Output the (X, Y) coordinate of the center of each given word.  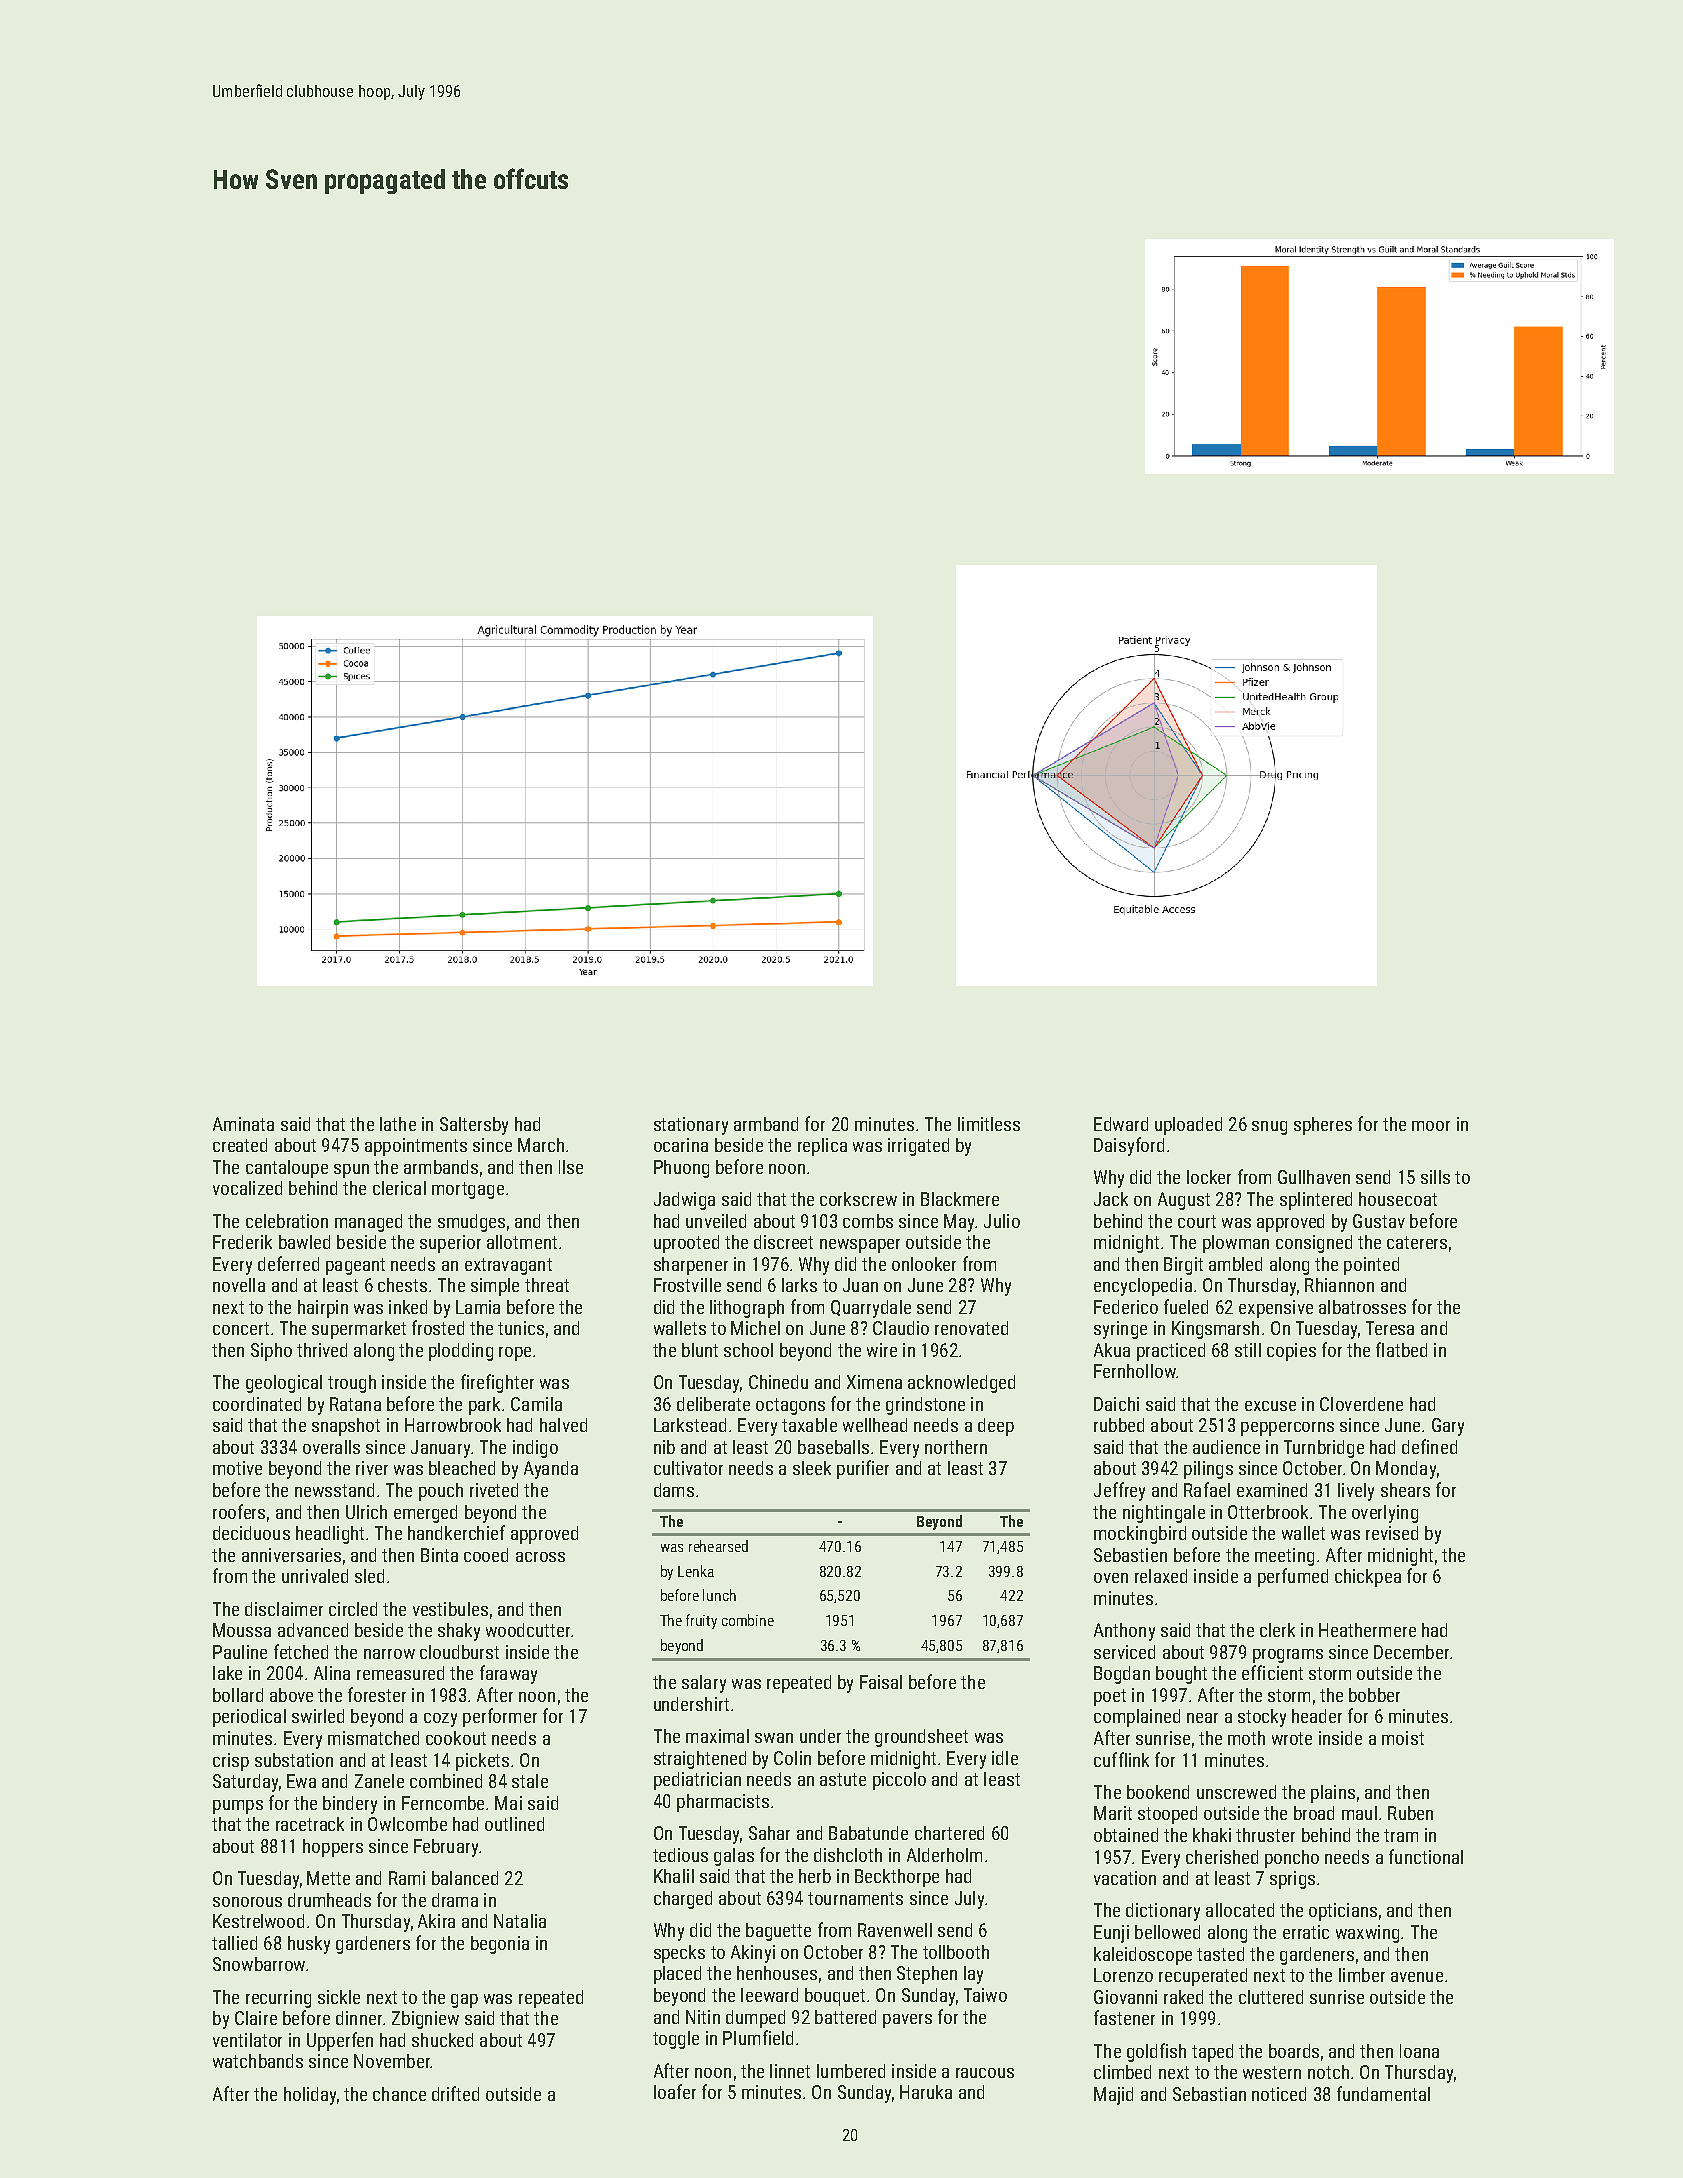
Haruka (926, 2092)
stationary (691, 1126)
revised (1392, 1533)
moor (1431, 1126)
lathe (398, 1124)
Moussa (242, 1630)
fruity (701, 1621)
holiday (310, 2096)
